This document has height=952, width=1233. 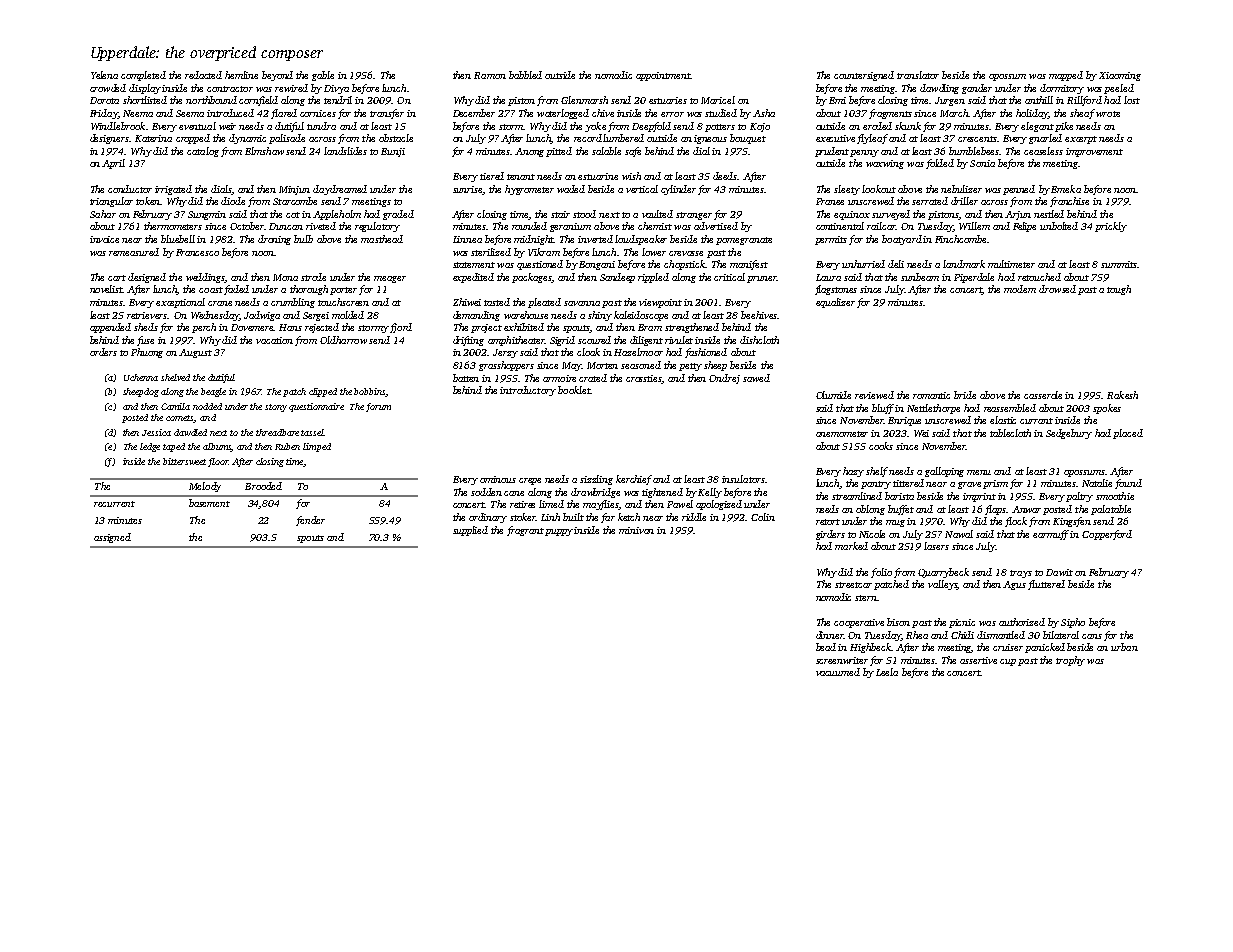 I want to click on insulators, so click(x=743, y=479).
